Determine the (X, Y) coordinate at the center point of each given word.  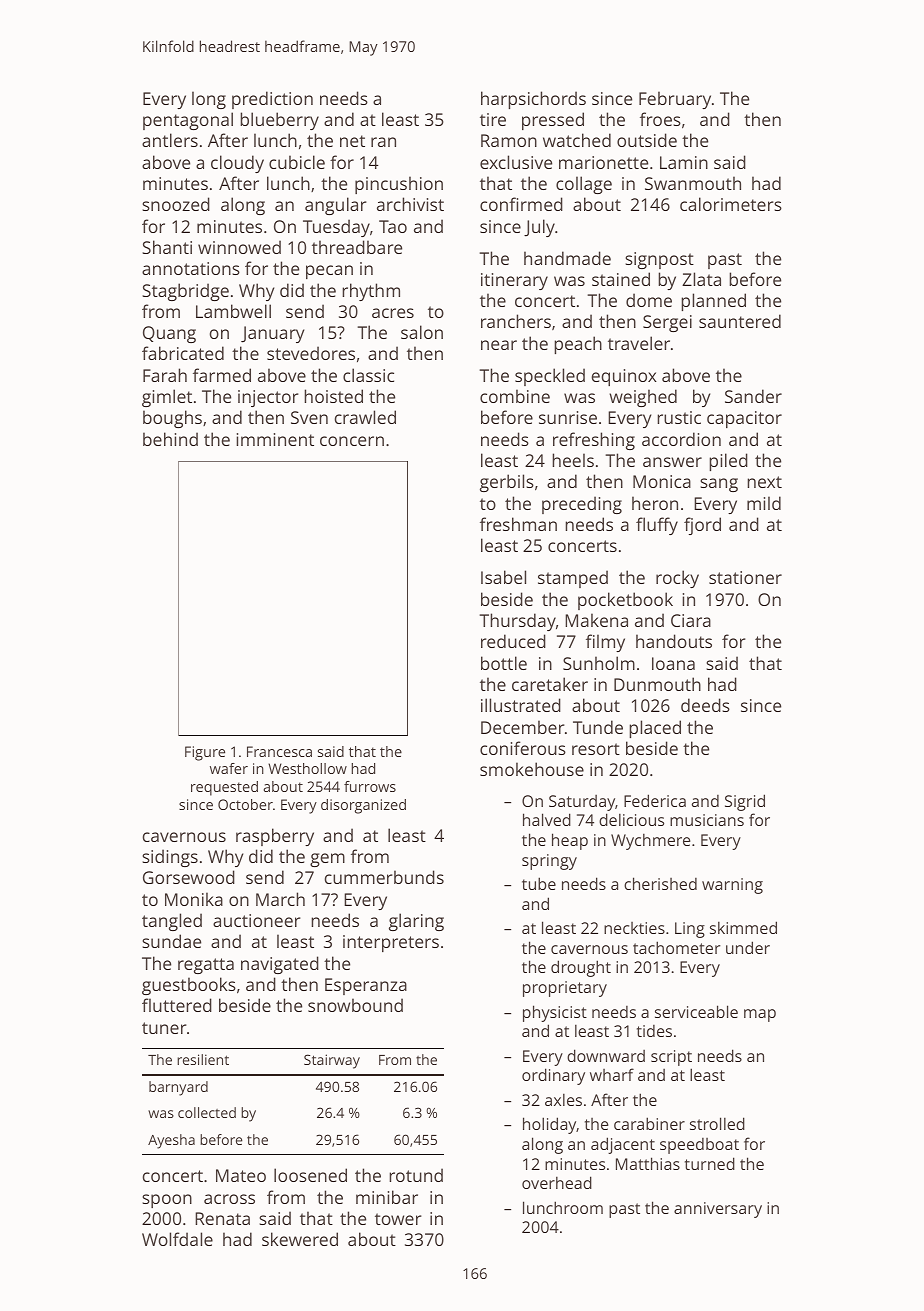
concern (352, 441)
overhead (557, 1182)
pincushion (399, 185)
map (760, 1015)
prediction (272, 100)
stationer (745, 577)
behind (170, 439)
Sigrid (745, 802)
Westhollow (307, 768)
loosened (310, 1175)
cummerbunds (384, 877)
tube (539, 883)
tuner (164, 1028)
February (675, 100)
